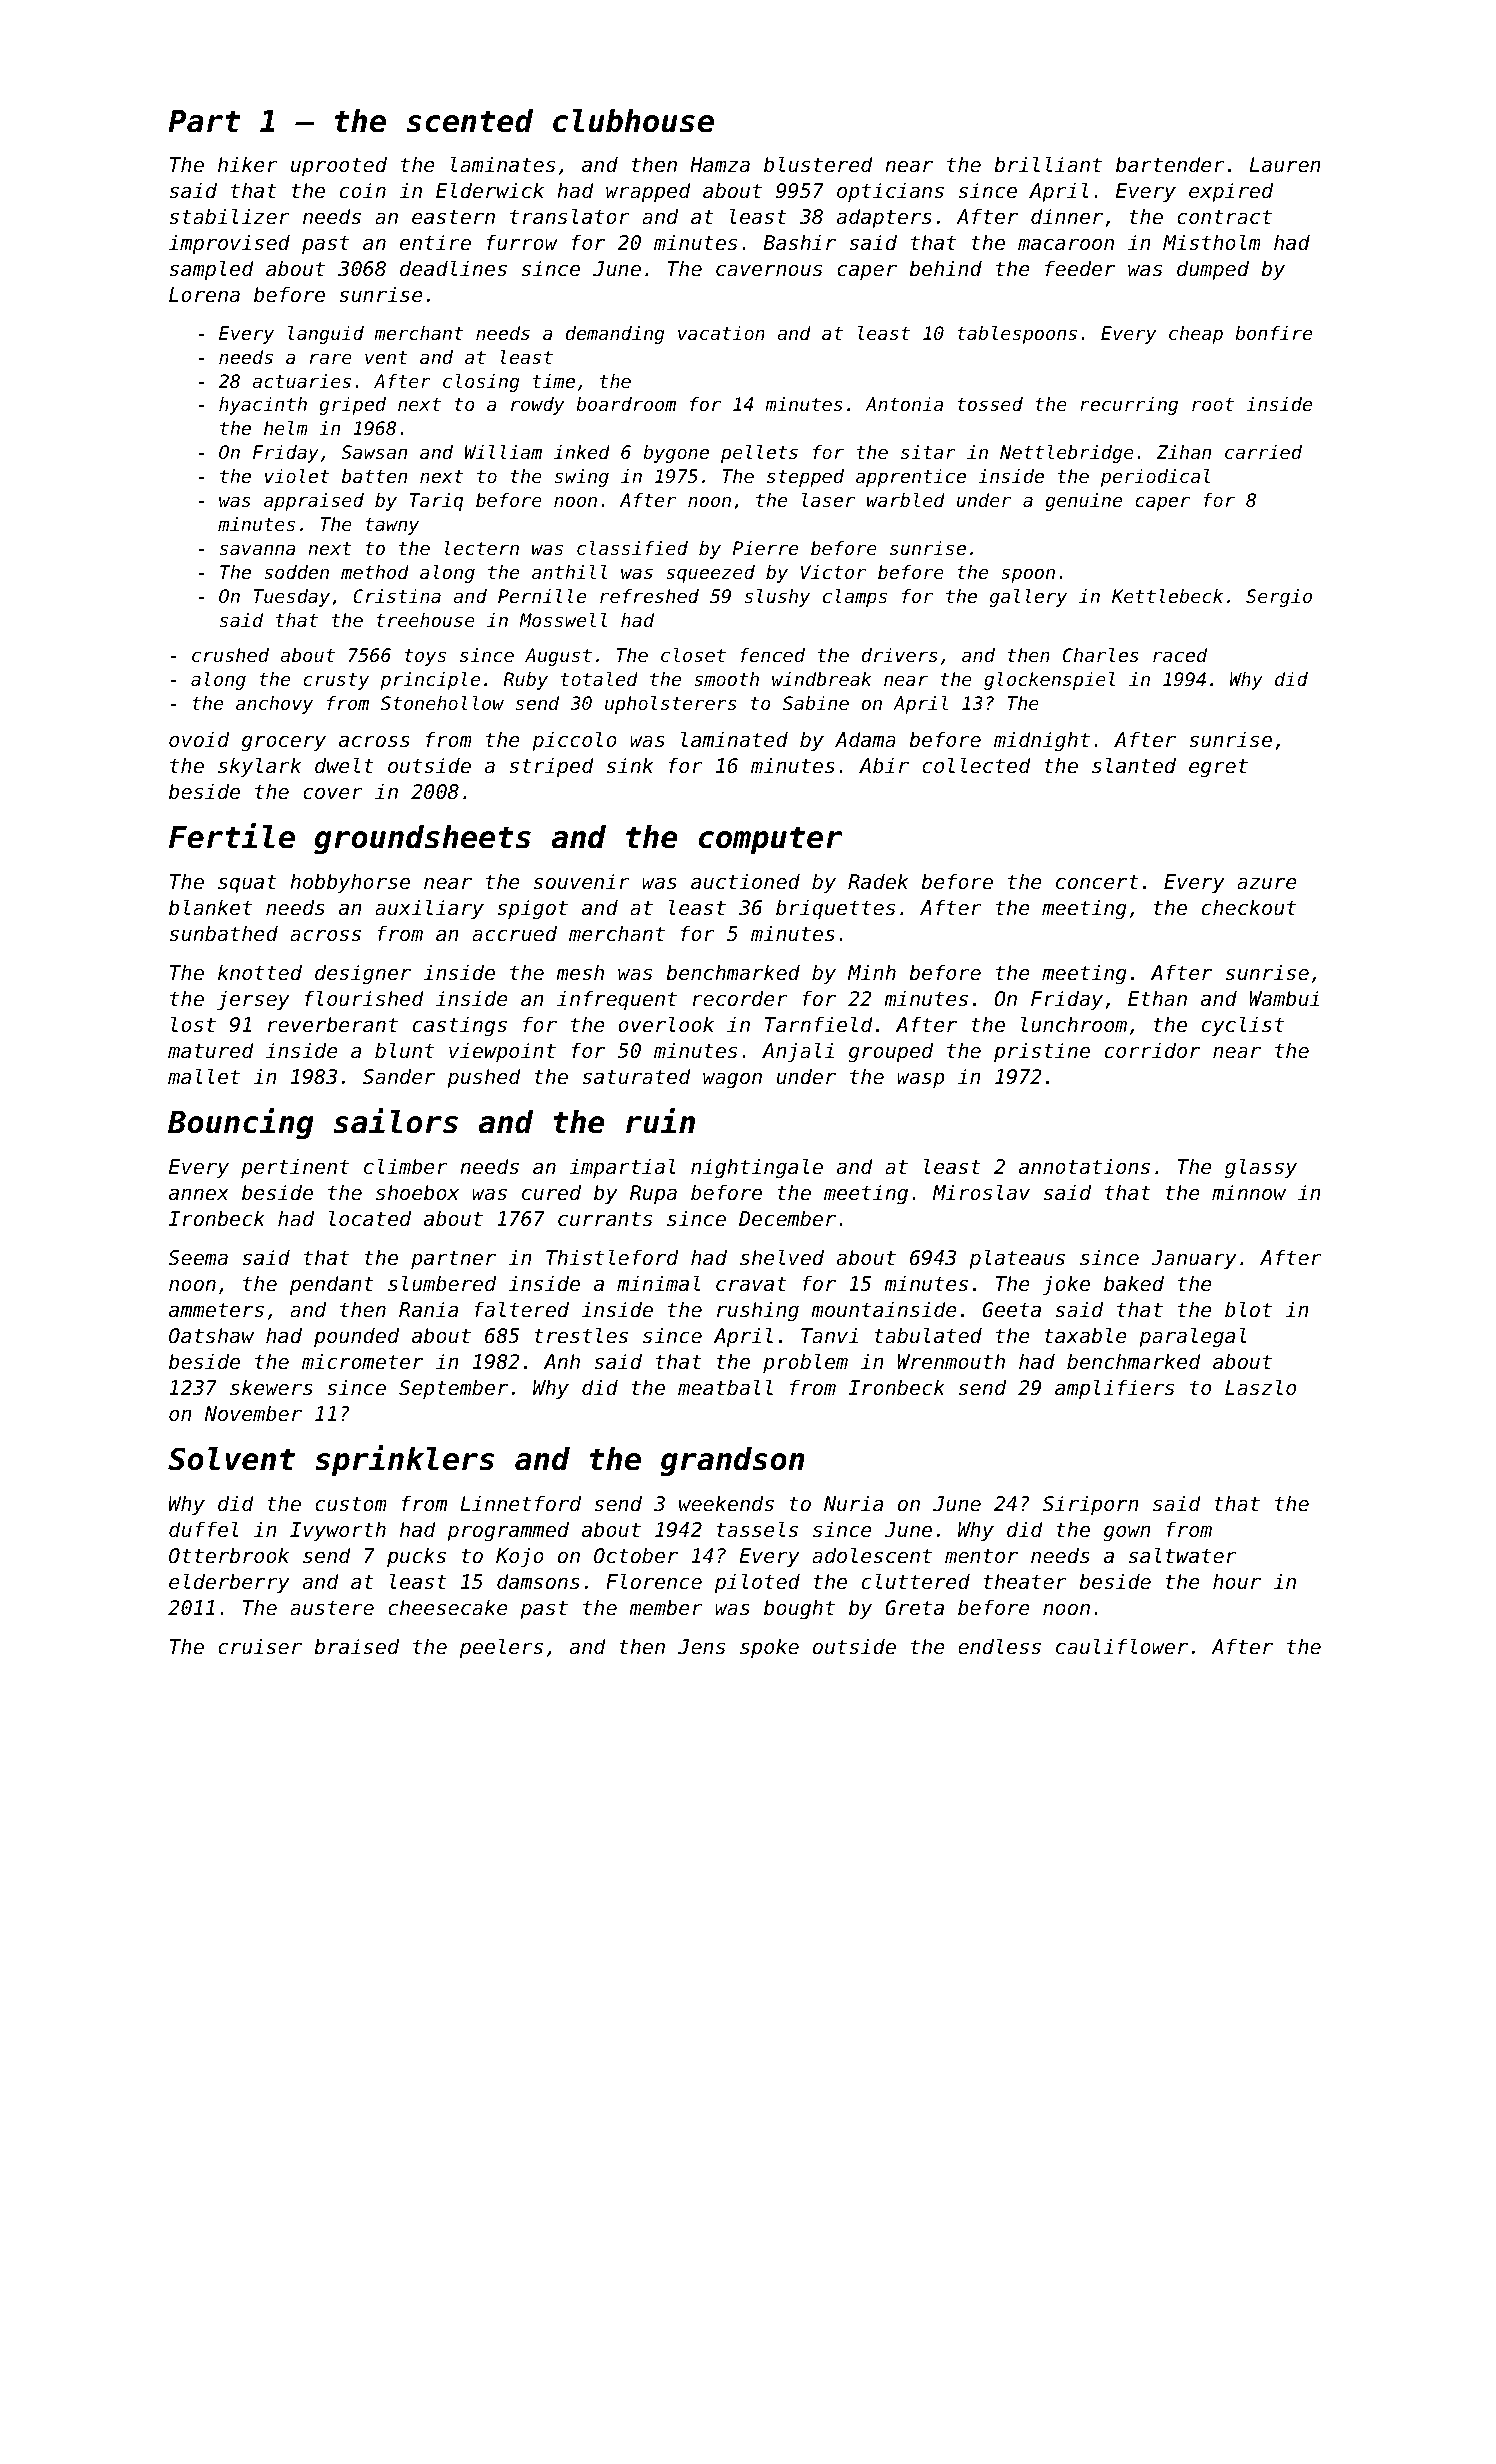 The height and width of the screenshot is (2464, 1496). What do you see at coordinates (569, 572) in the screenshot?
I see `anthill` at bounding box center [569, 572].
